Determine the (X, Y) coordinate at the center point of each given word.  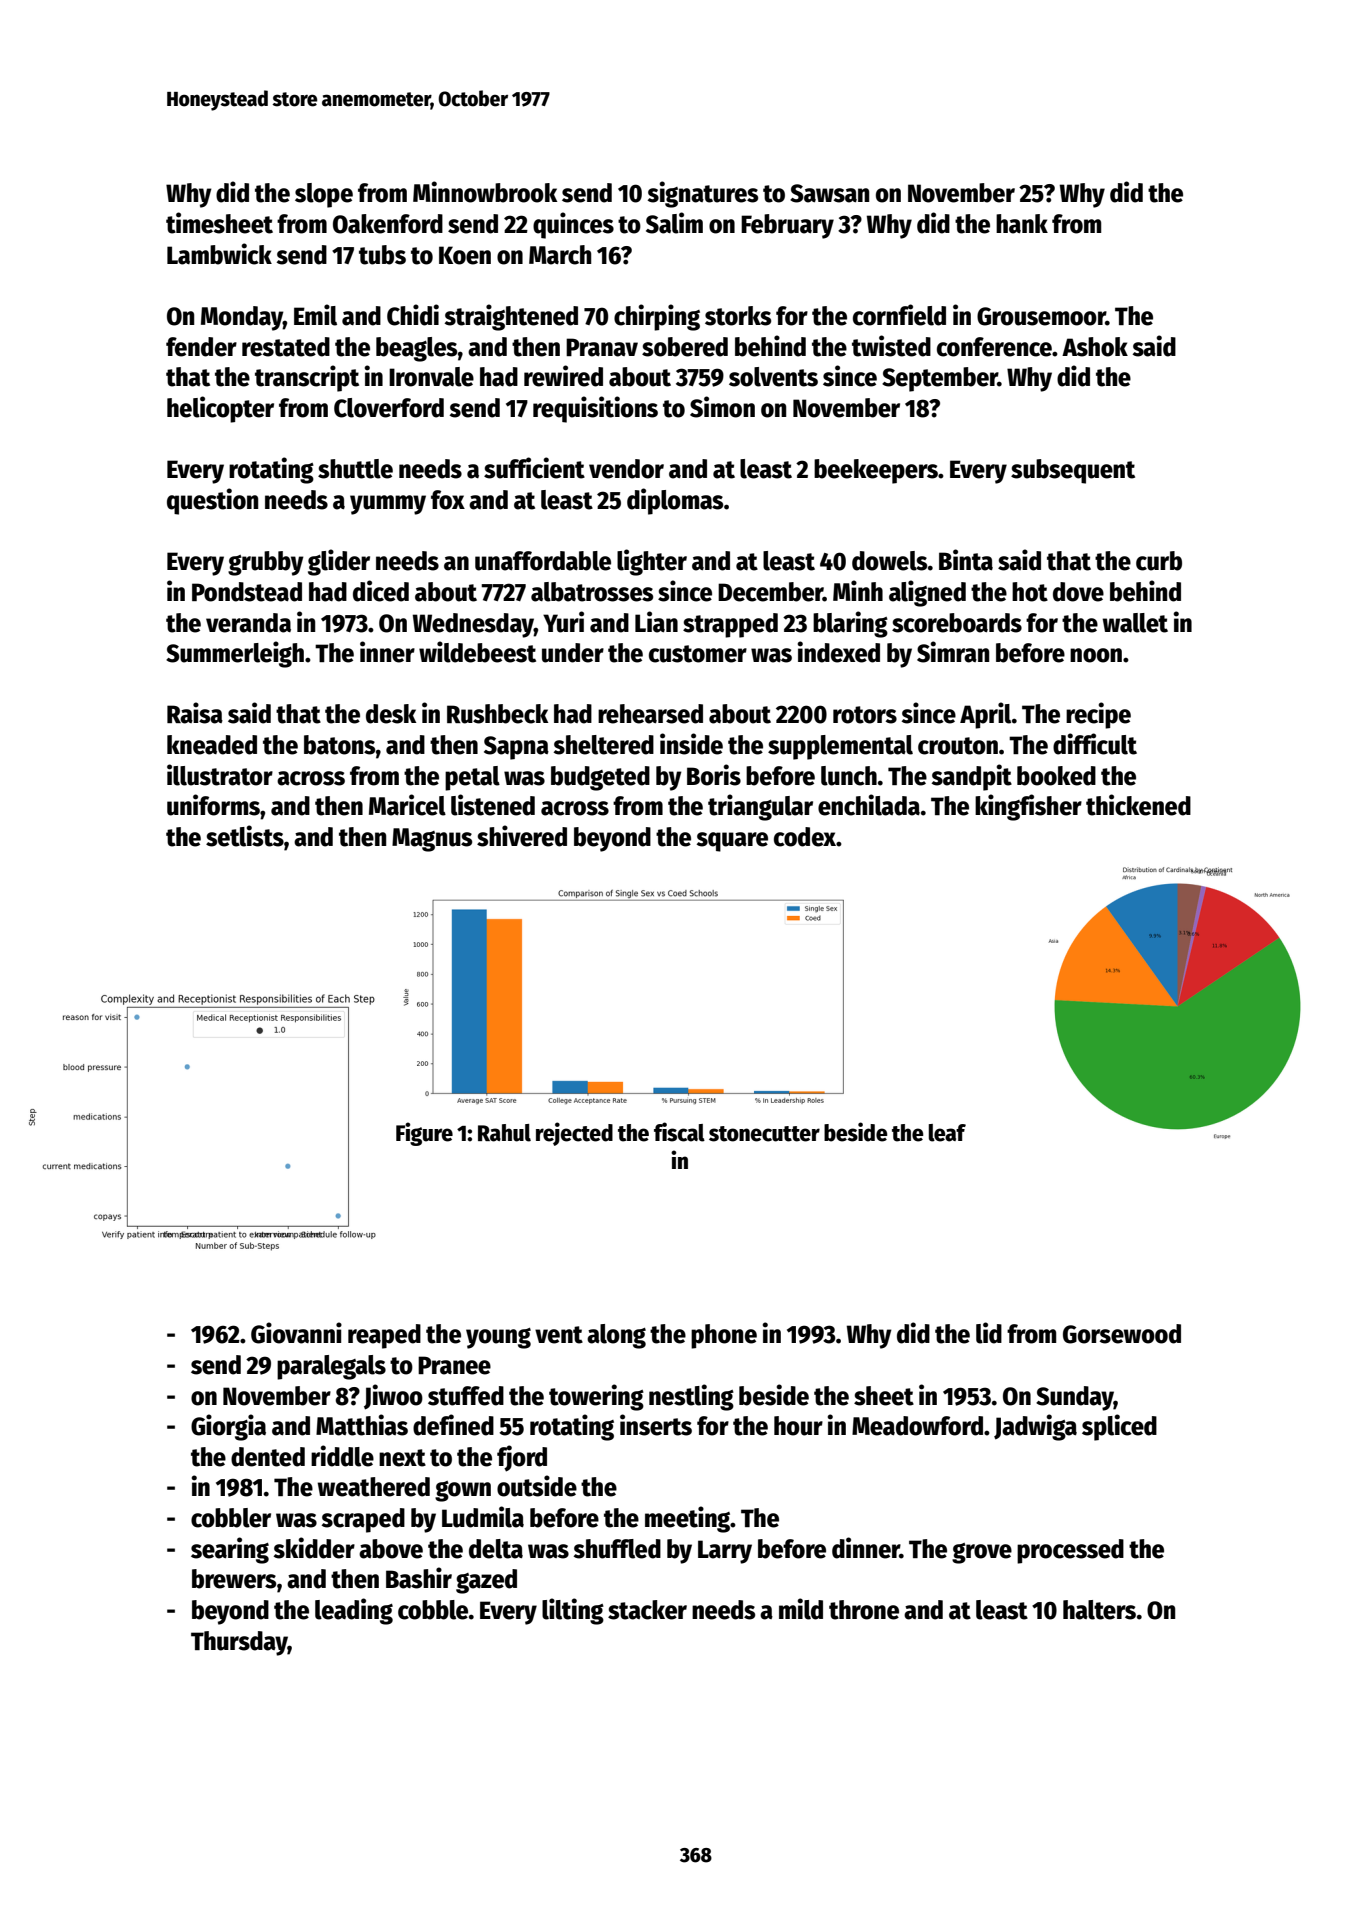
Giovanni (296, 1333)
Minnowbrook (485, 192)
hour (798, 1426)
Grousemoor (1041, 316)
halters (1099, 1610)
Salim (674, 223)
